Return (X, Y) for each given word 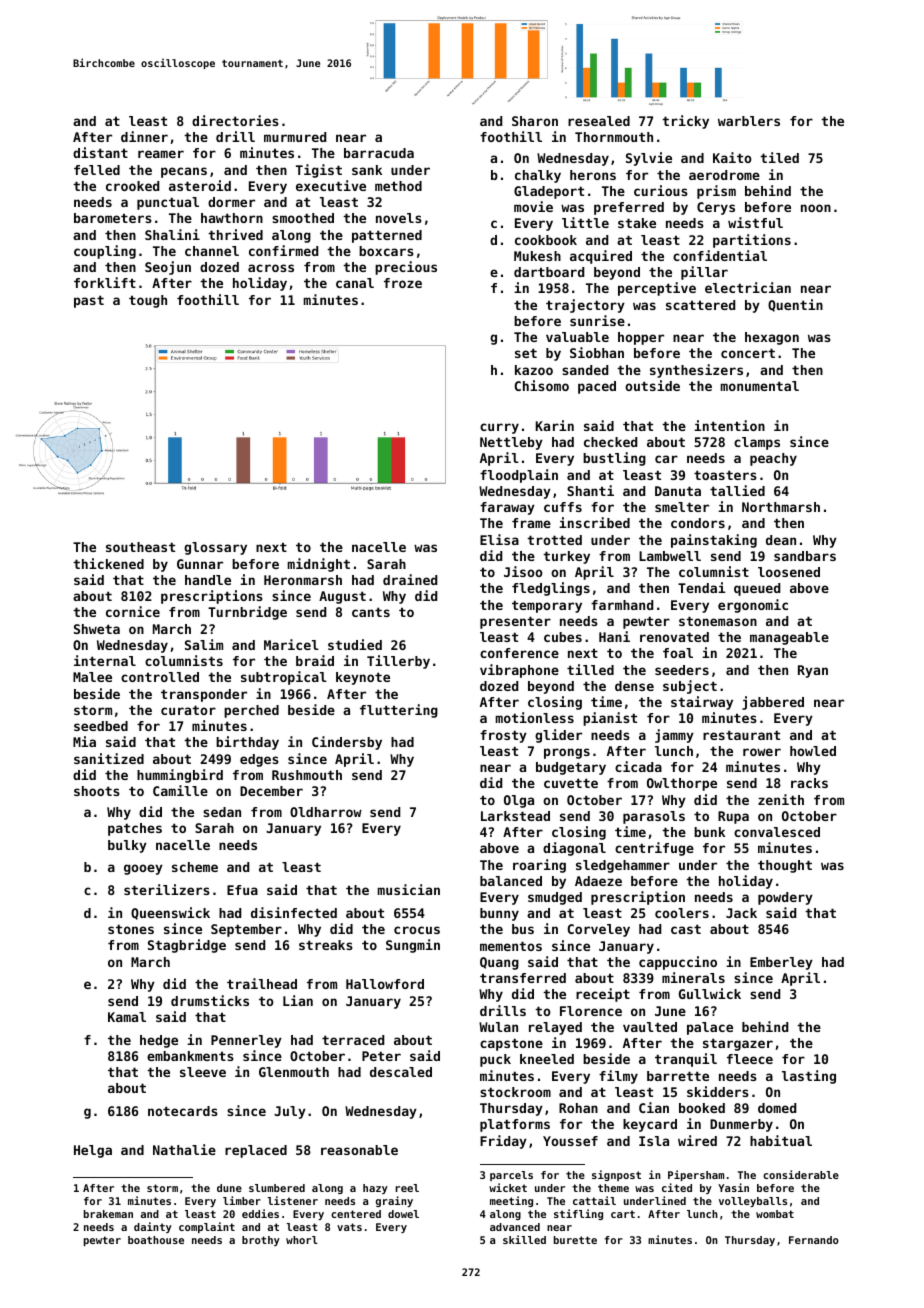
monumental (760, 386)
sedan (222, 812)
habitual (781, 1140)
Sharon (535, 121)
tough (148, 301)
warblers (749, 121)
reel (407, 1188)
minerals (693, 977)
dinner (144, 136)
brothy (261, 1241)
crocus (417, 930)
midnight (319, 565)
